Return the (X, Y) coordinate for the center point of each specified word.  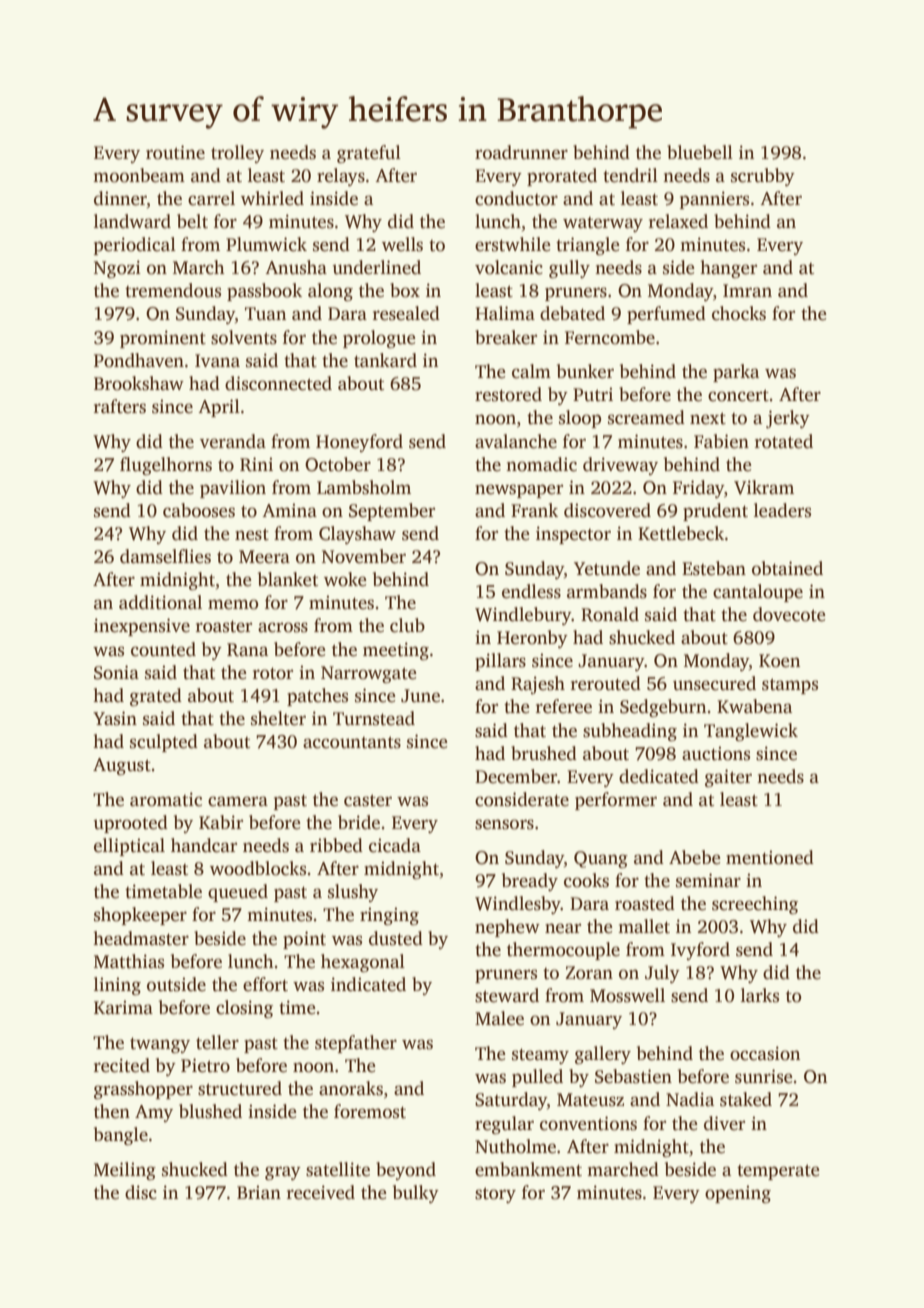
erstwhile (513, 244)
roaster (224, 626)
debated (572, 313)
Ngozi (117, 269)
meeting (396, 651)
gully (569, 269)
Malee (499, 1018)
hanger (728, 269)
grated (156, 697)
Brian (259, 1192)
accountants (352, 742)
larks (760, 995)
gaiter (728, 778)
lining (117, 986)
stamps (790, 686)
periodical (135, 246)
